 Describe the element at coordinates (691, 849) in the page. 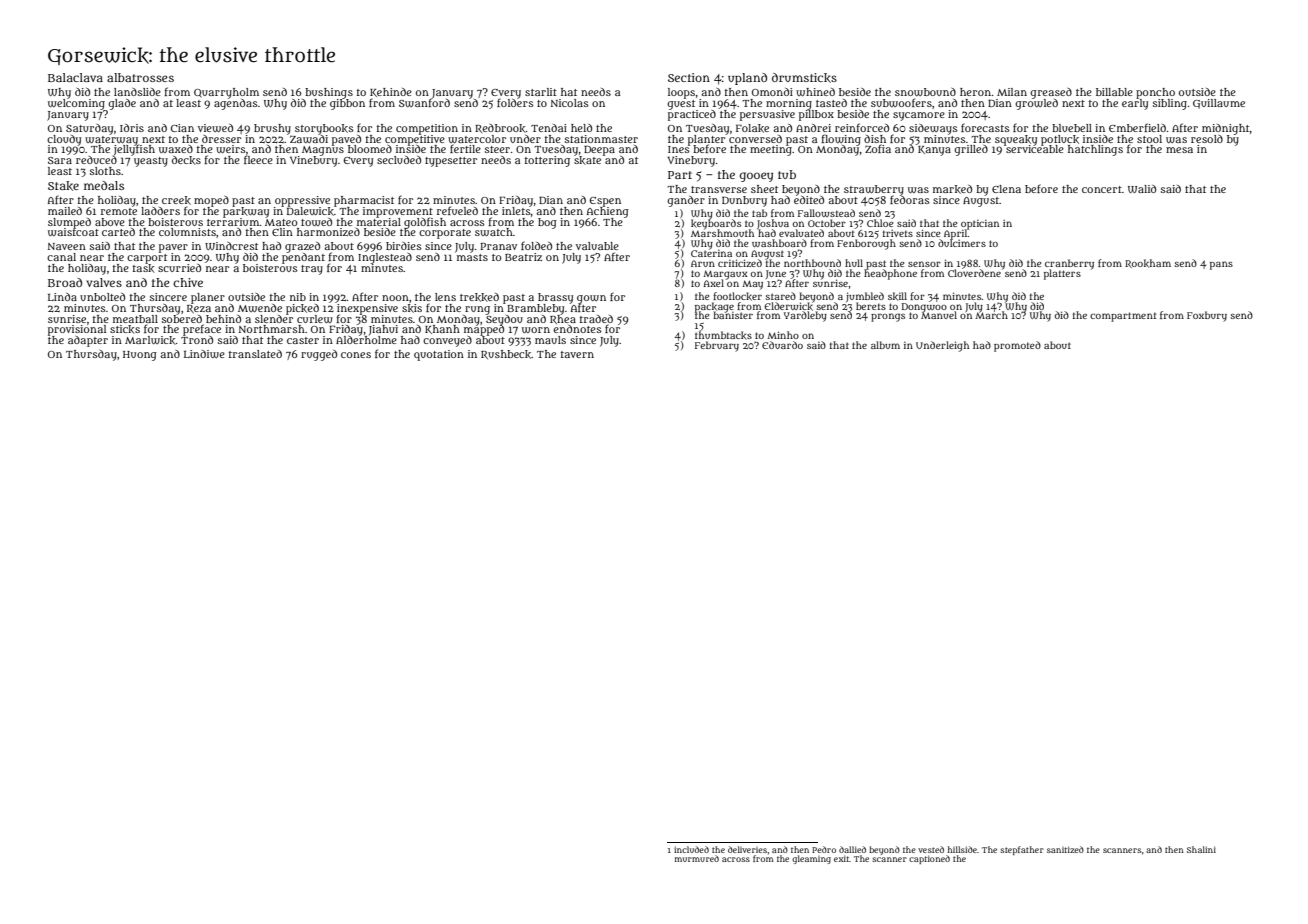

I see `included` at that location.
